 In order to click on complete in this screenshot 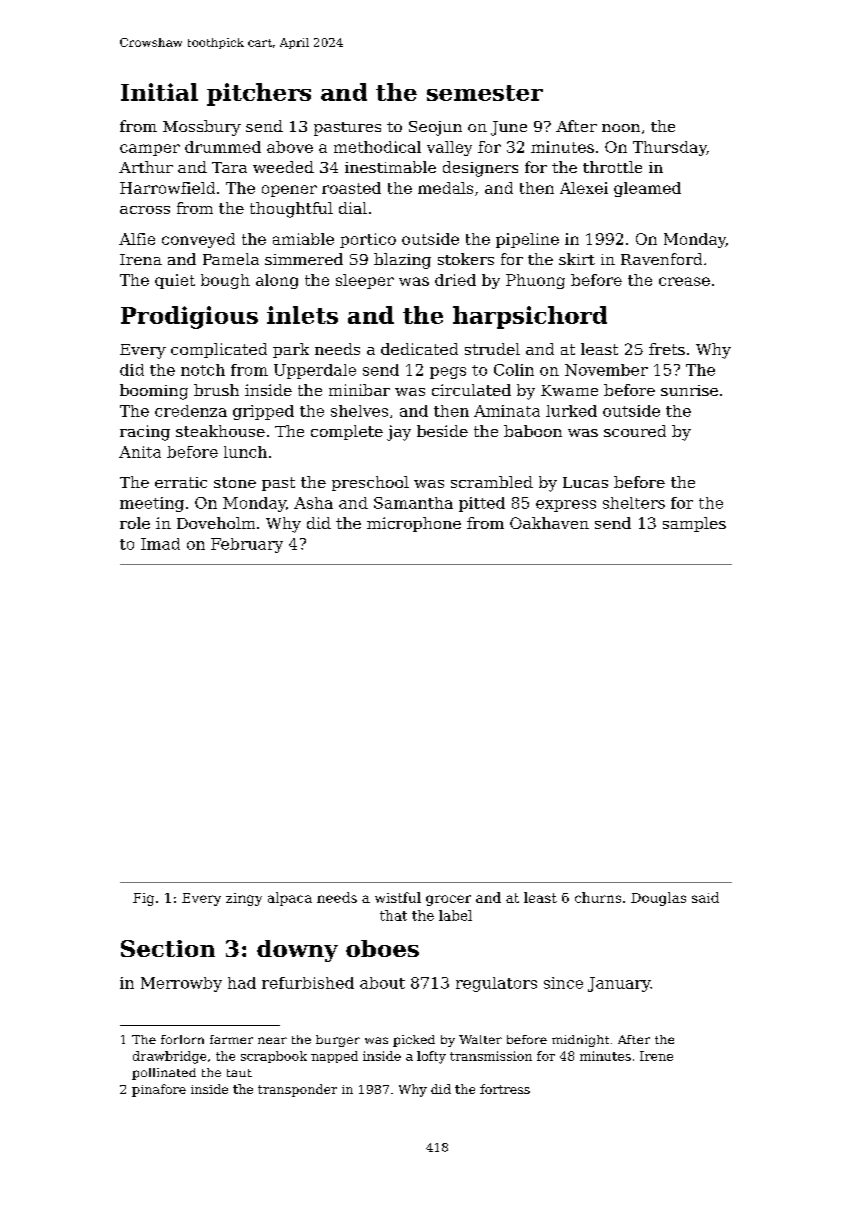, I will do `click(347, 432)`.
